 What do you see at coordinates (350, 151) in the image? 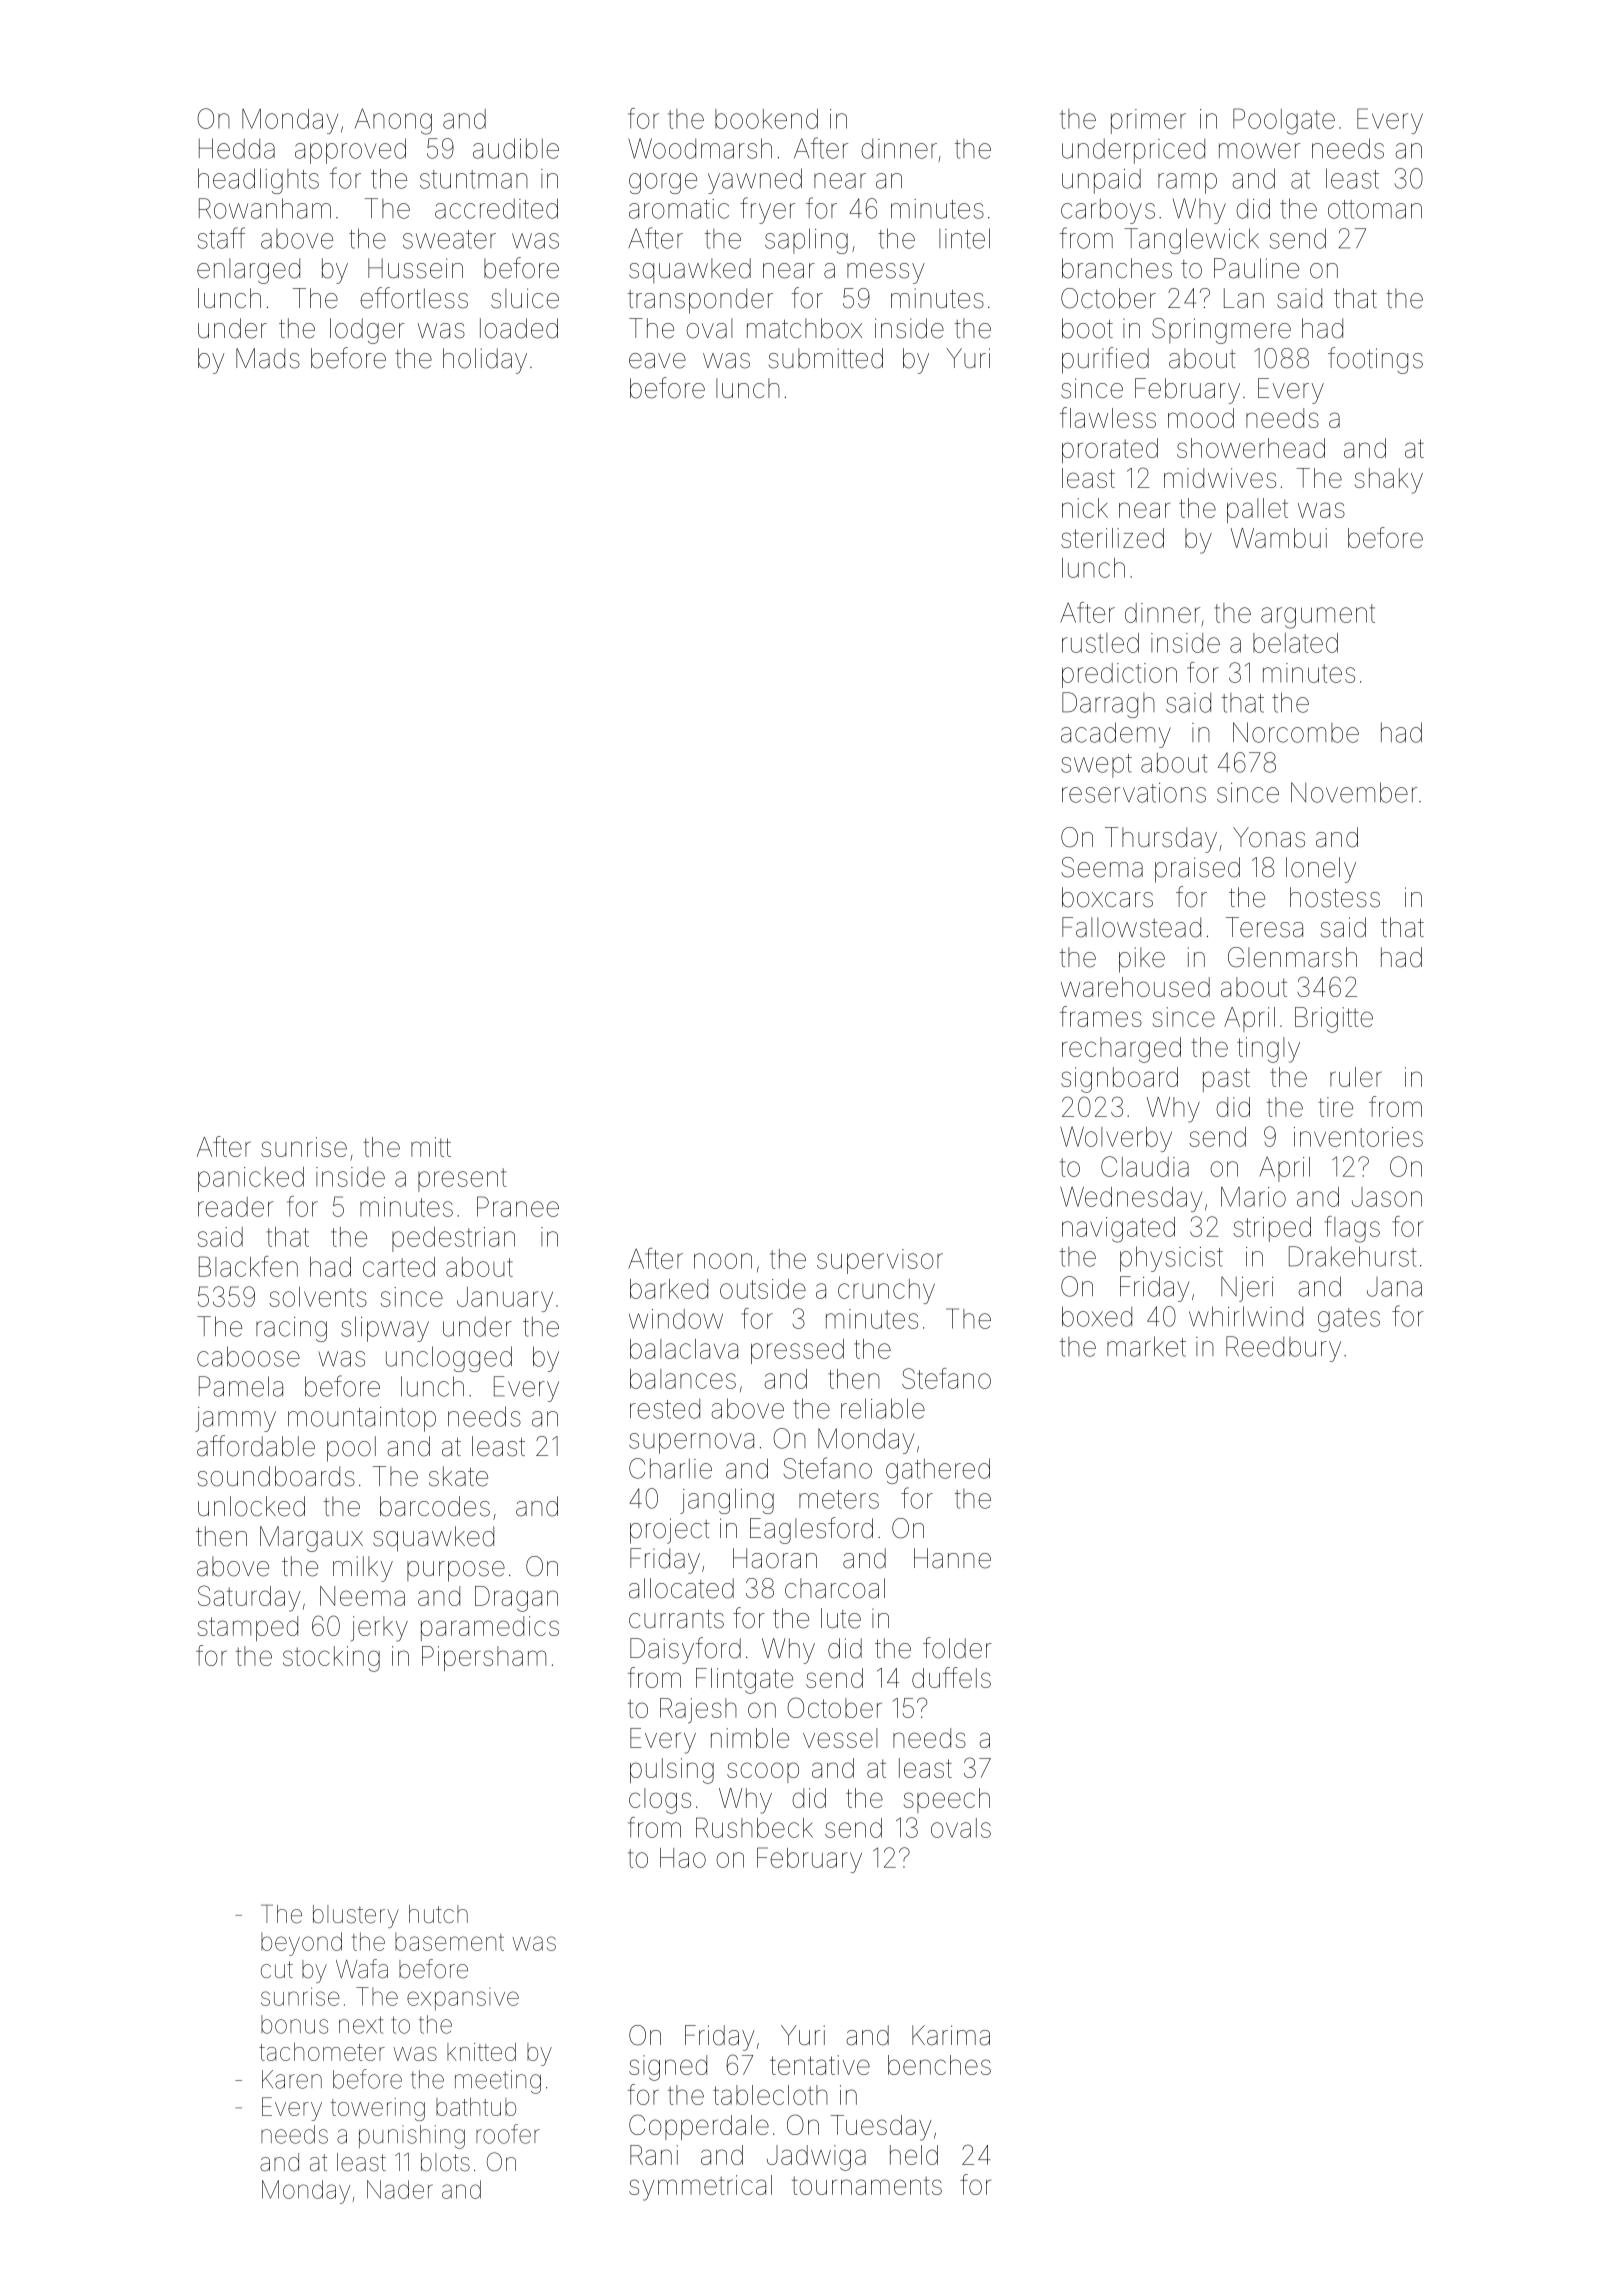
I see `approved` at bounding box center [350, 151].
